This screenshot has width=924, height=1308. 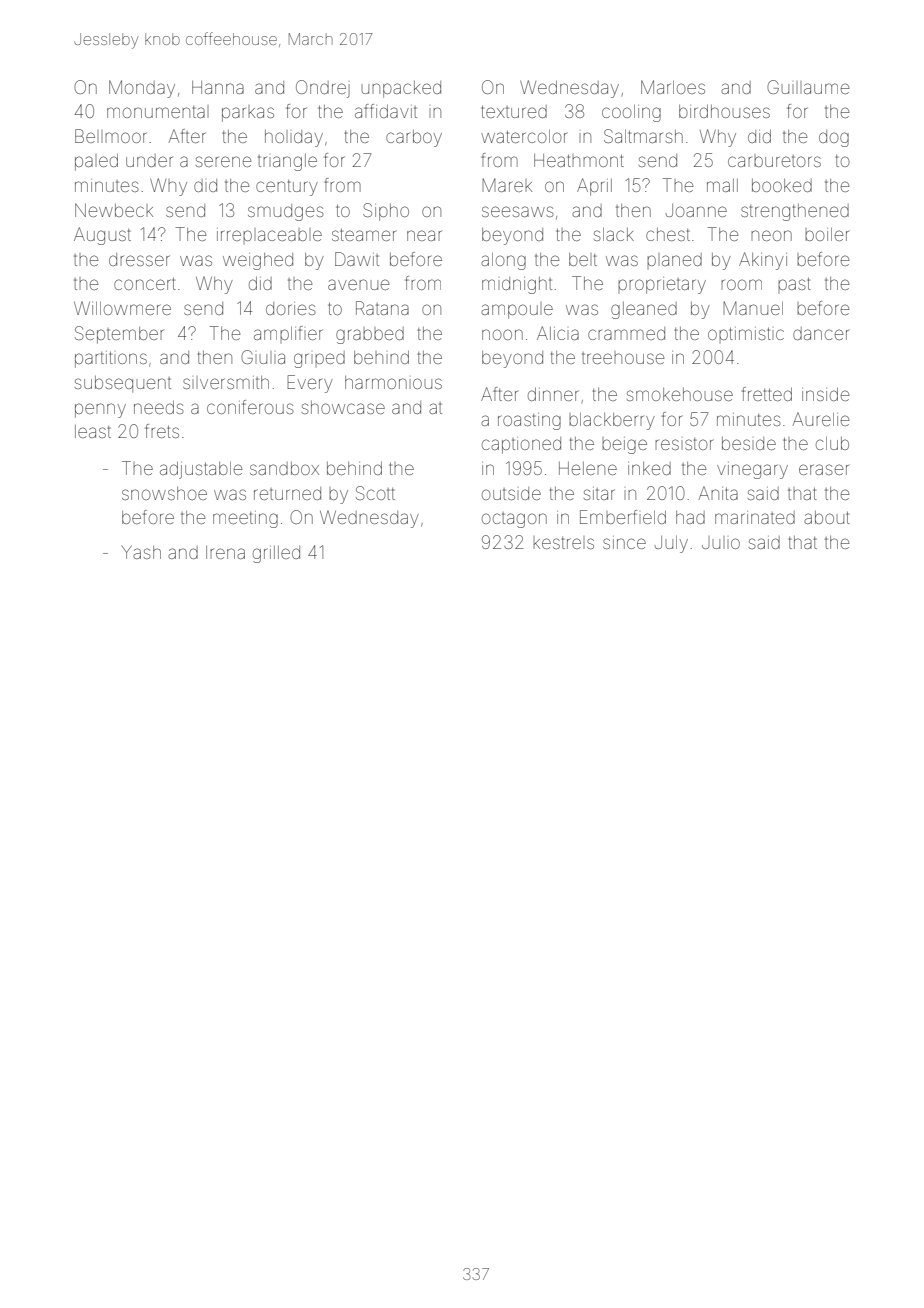 What do you see at coordinates (722, 185) in the screenshot?
I see `mall` at bounding box center [722, 185].
